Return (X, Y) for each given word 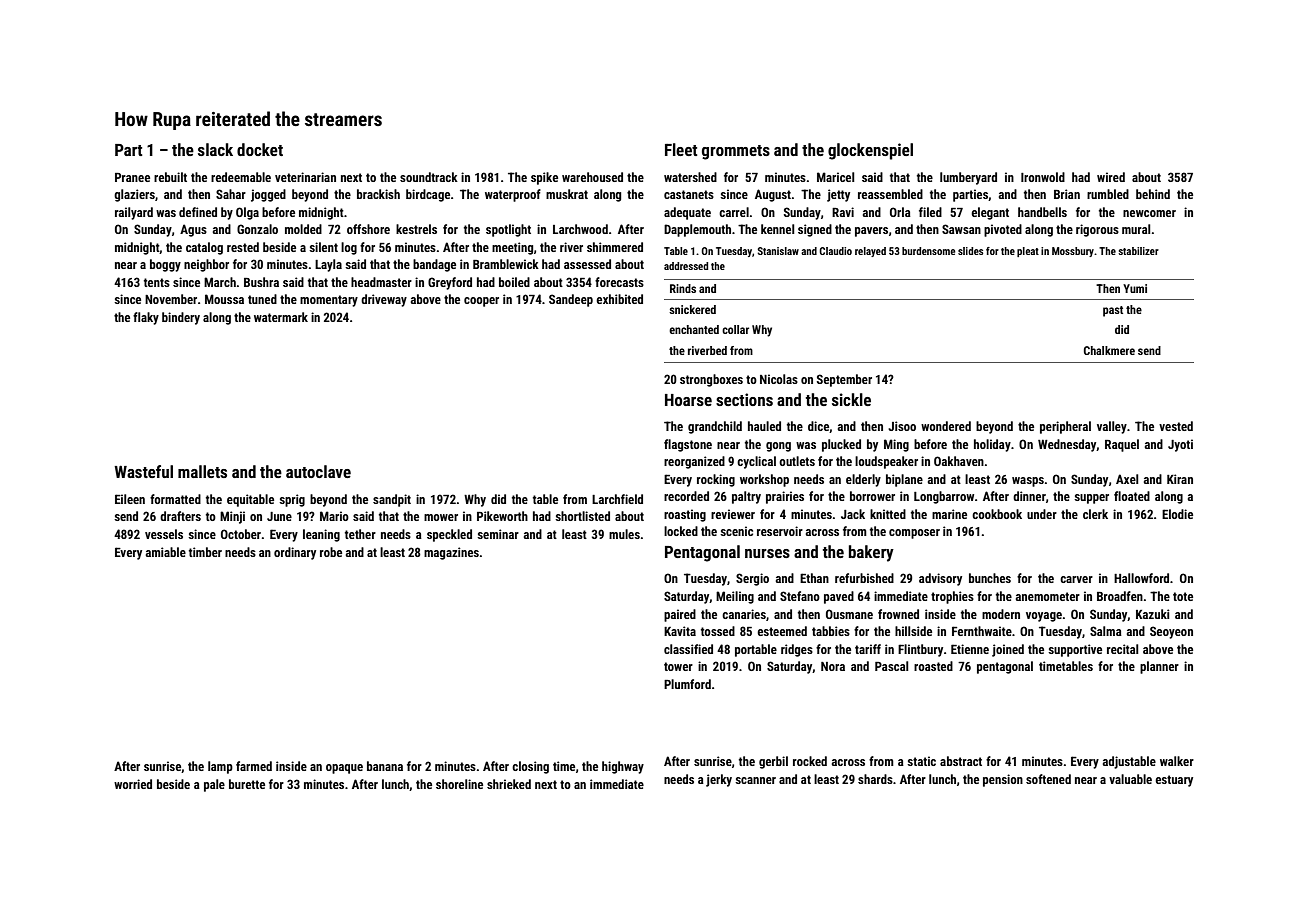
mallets (202, 471)
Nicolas (779, 379)
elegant (990, 213)
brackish (378, 194)
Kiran (1180, 479)
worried (133, 784)
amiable (166, 552)
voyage (1044, 617)
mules (624, 534)
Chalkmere (1109, 350)
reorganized (694, 462)
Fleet (681, 149)
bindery (181, 318)
